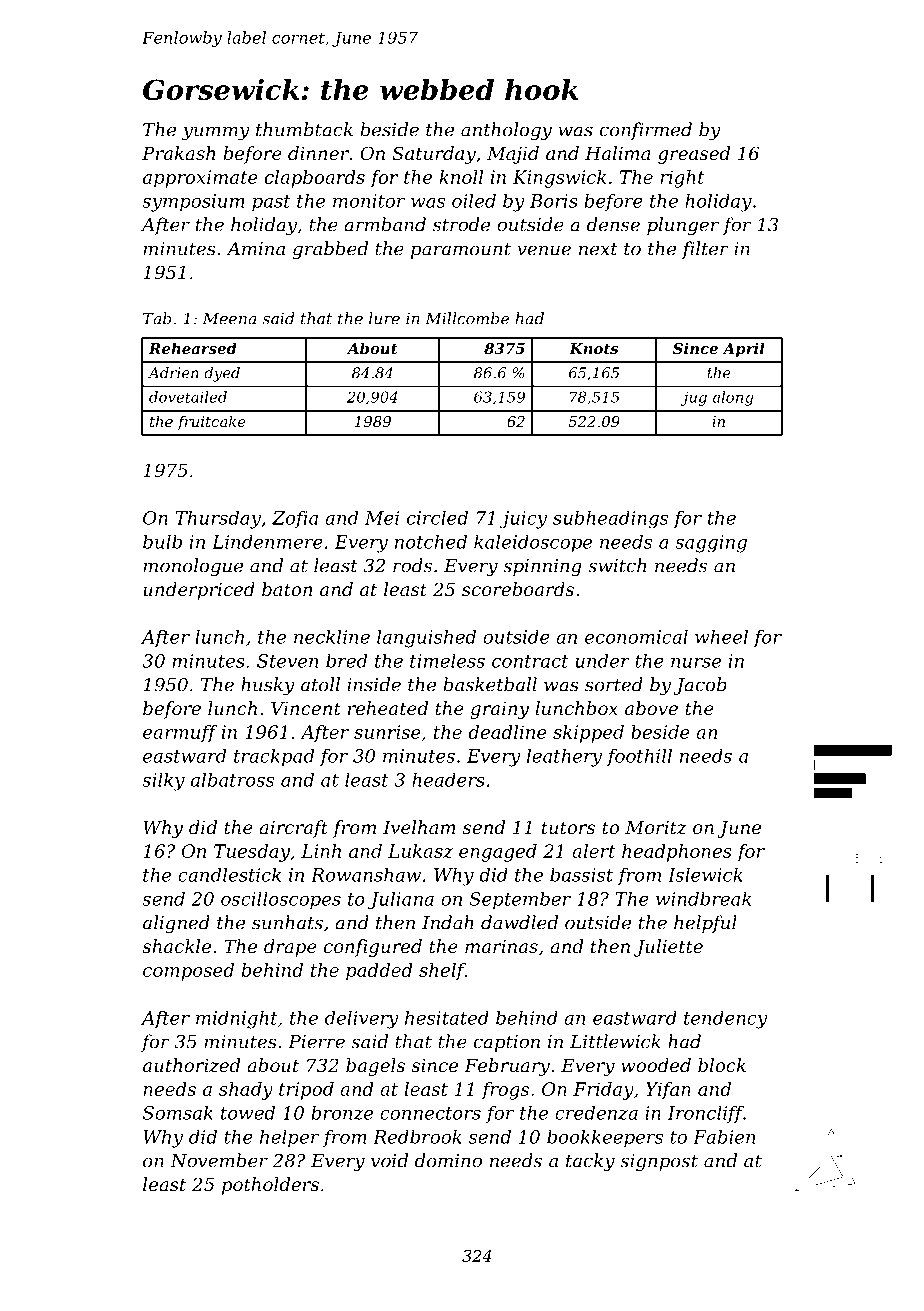 The image size is (924, 1311). I want to click on Majid, so click(513, 155).
